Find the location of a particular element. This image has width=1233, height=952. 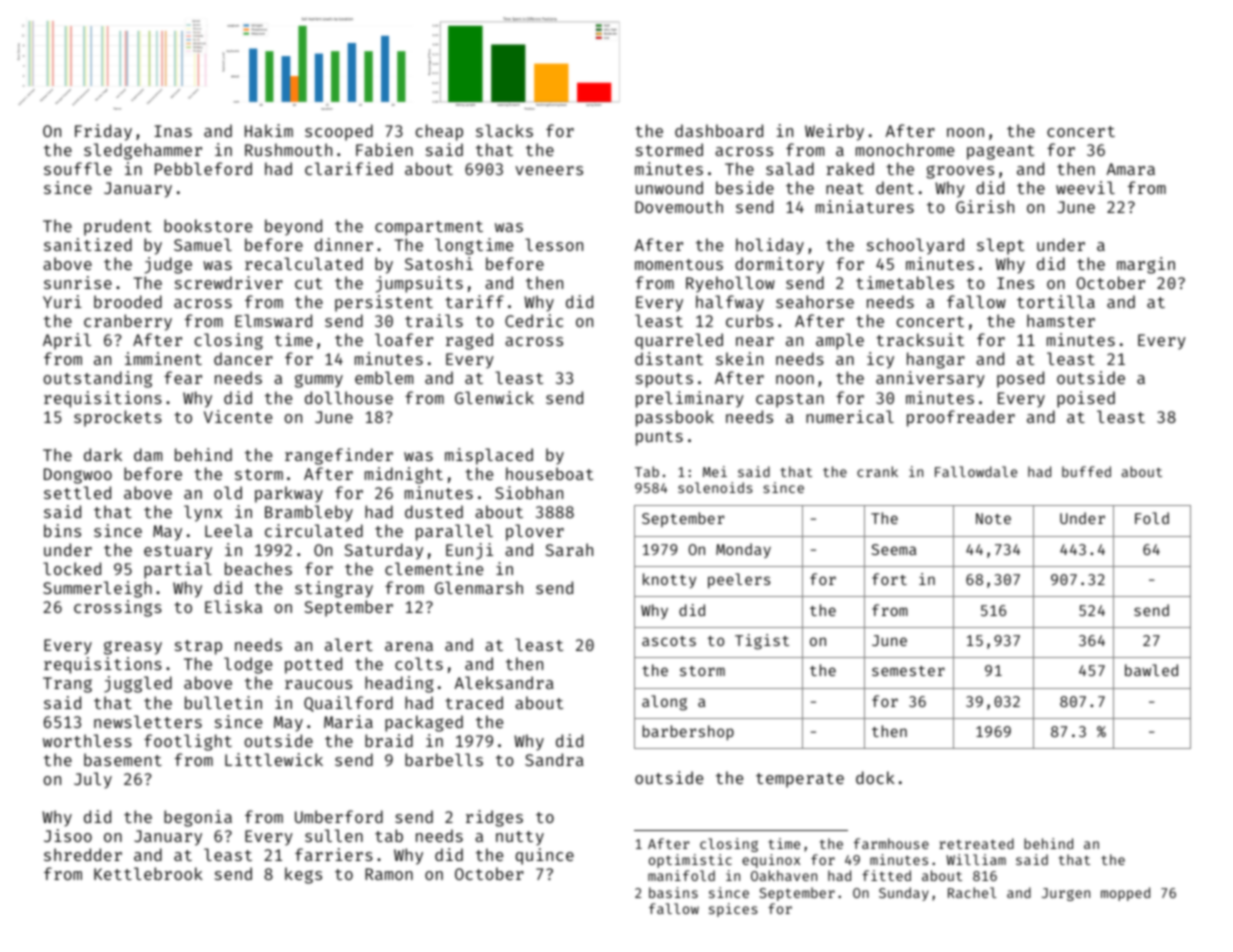

crank is located at coordinates (877, 471).
